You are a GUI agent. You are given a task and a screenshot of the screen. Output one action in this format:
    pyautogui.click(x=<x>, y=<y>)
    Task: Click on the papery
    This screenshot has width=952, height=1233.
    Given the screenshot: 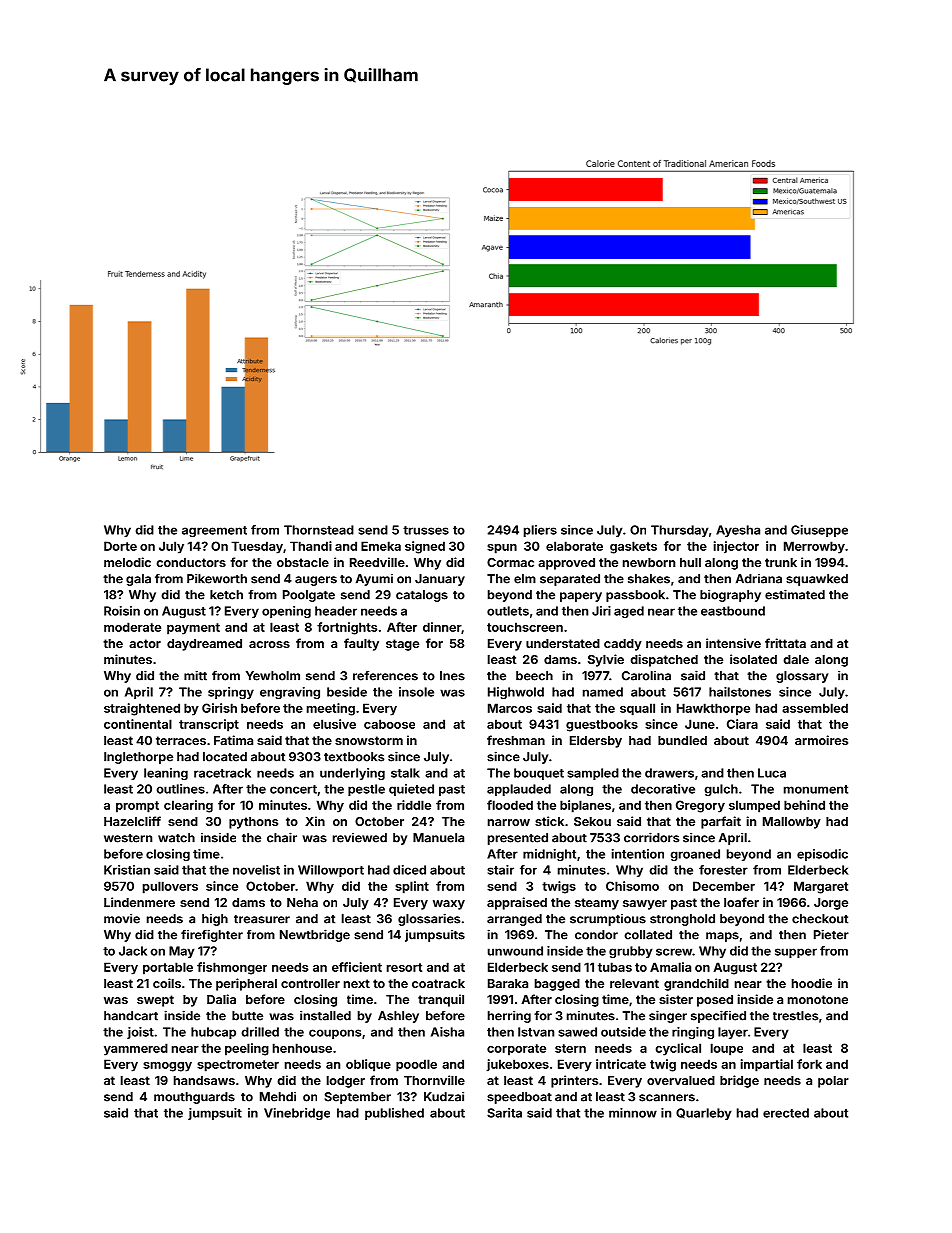 What is the action you would take?
    pyautogui.click(x=581, y=597)
